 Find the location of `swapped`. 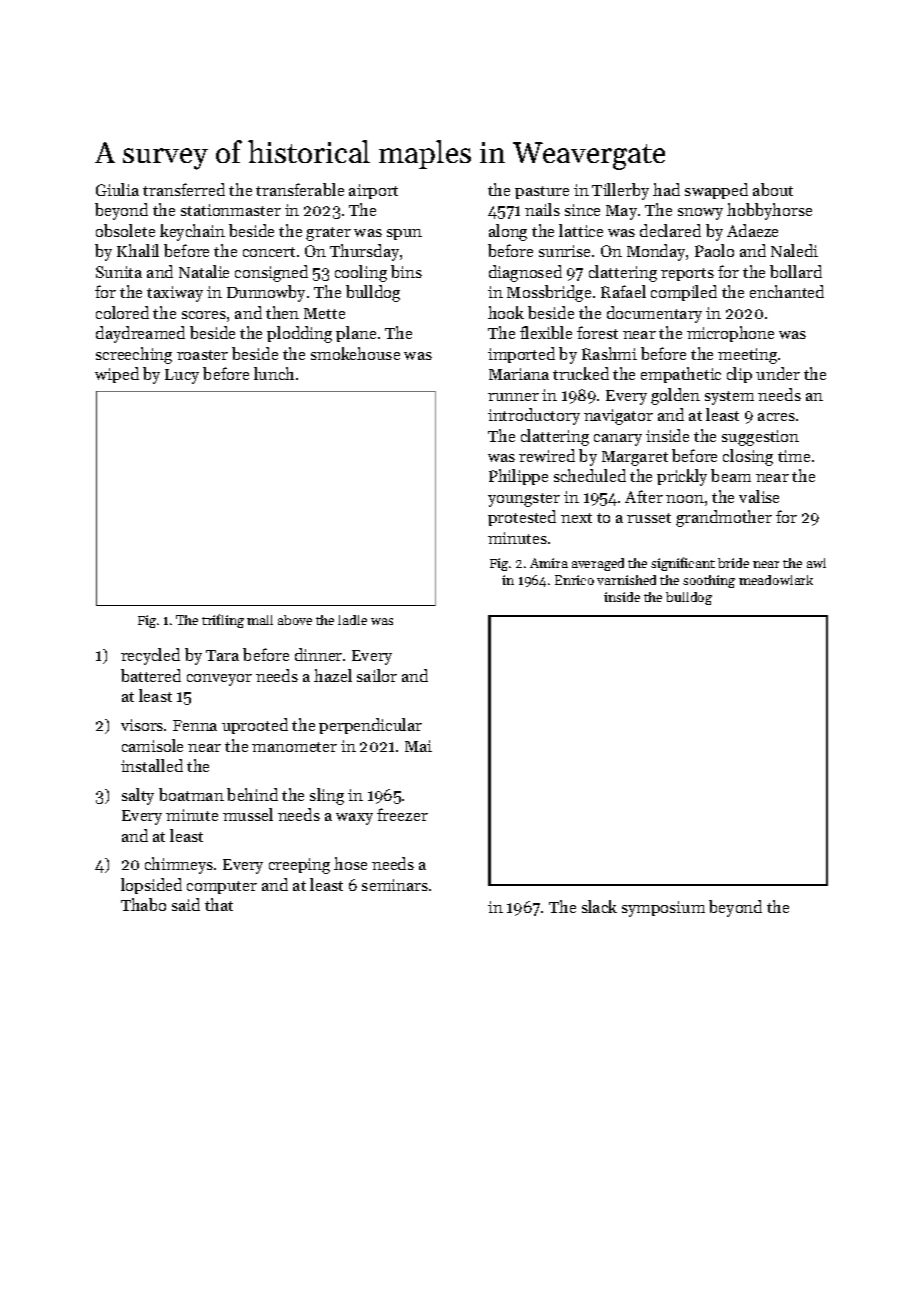

swapped is located at coordinates (716, 191).
